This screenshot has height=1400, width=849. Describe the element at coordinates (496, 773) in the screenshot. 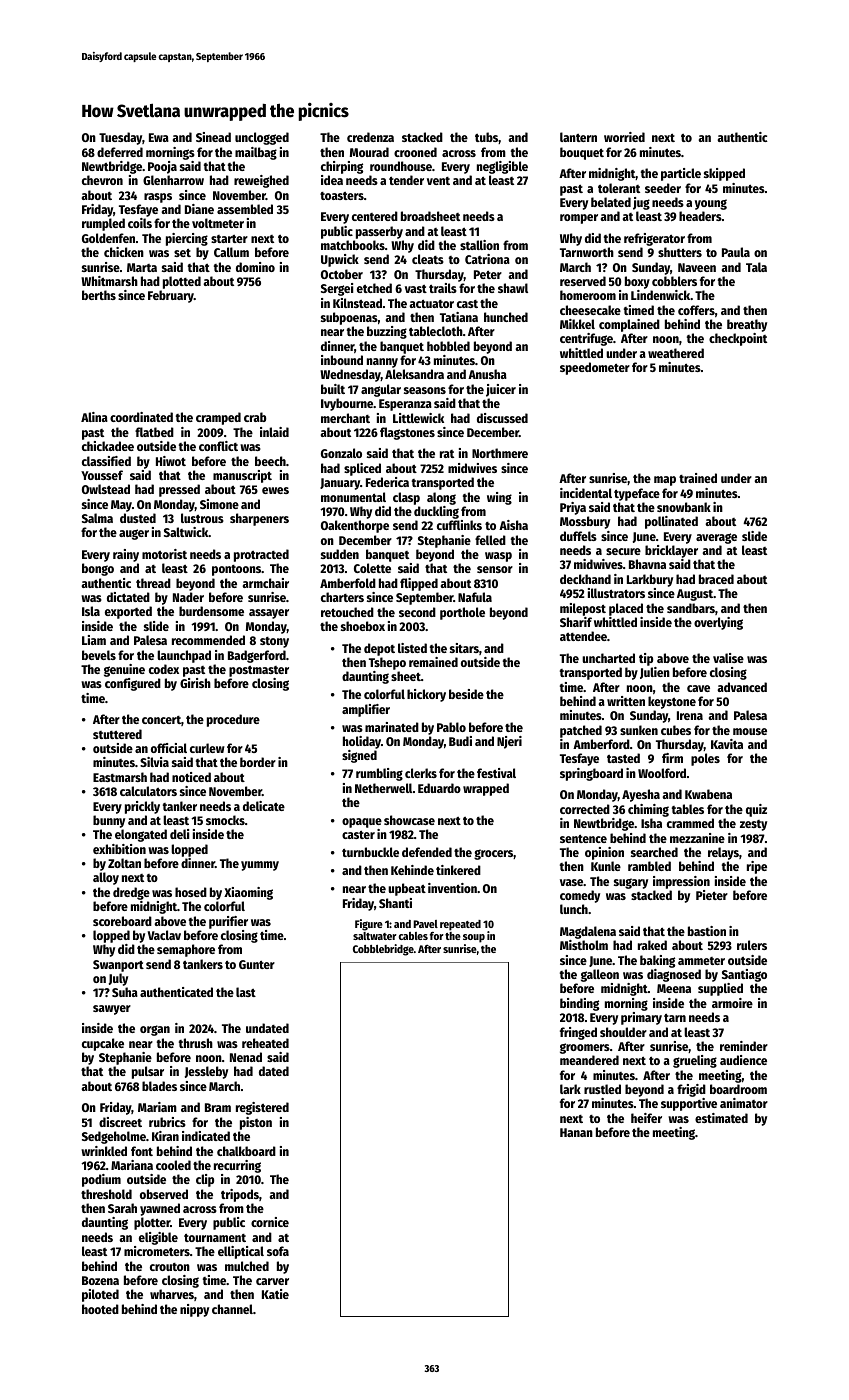

I see `festival` at that location.
